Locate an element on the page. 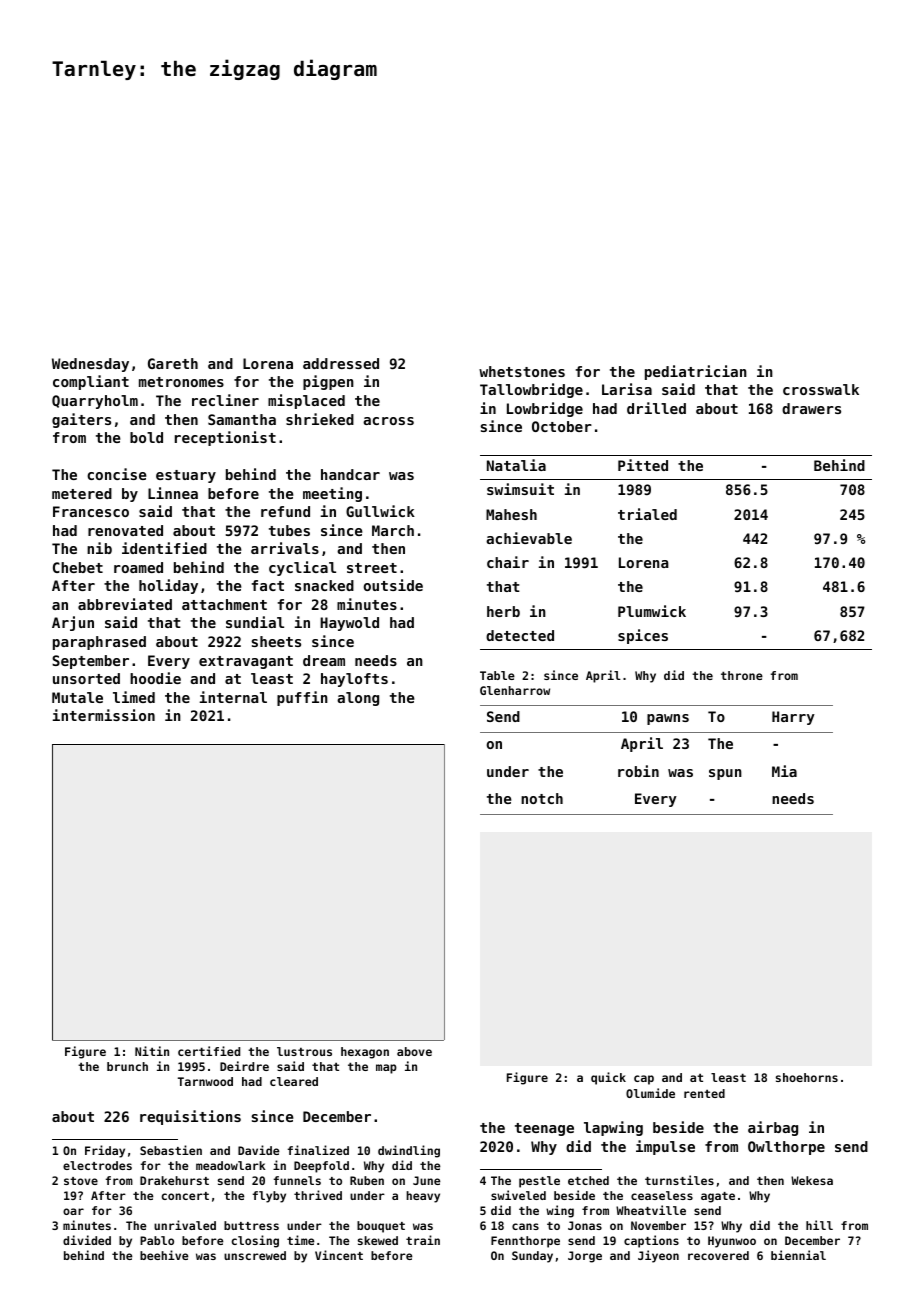  beehive is located at coordinates (164, 1255).
